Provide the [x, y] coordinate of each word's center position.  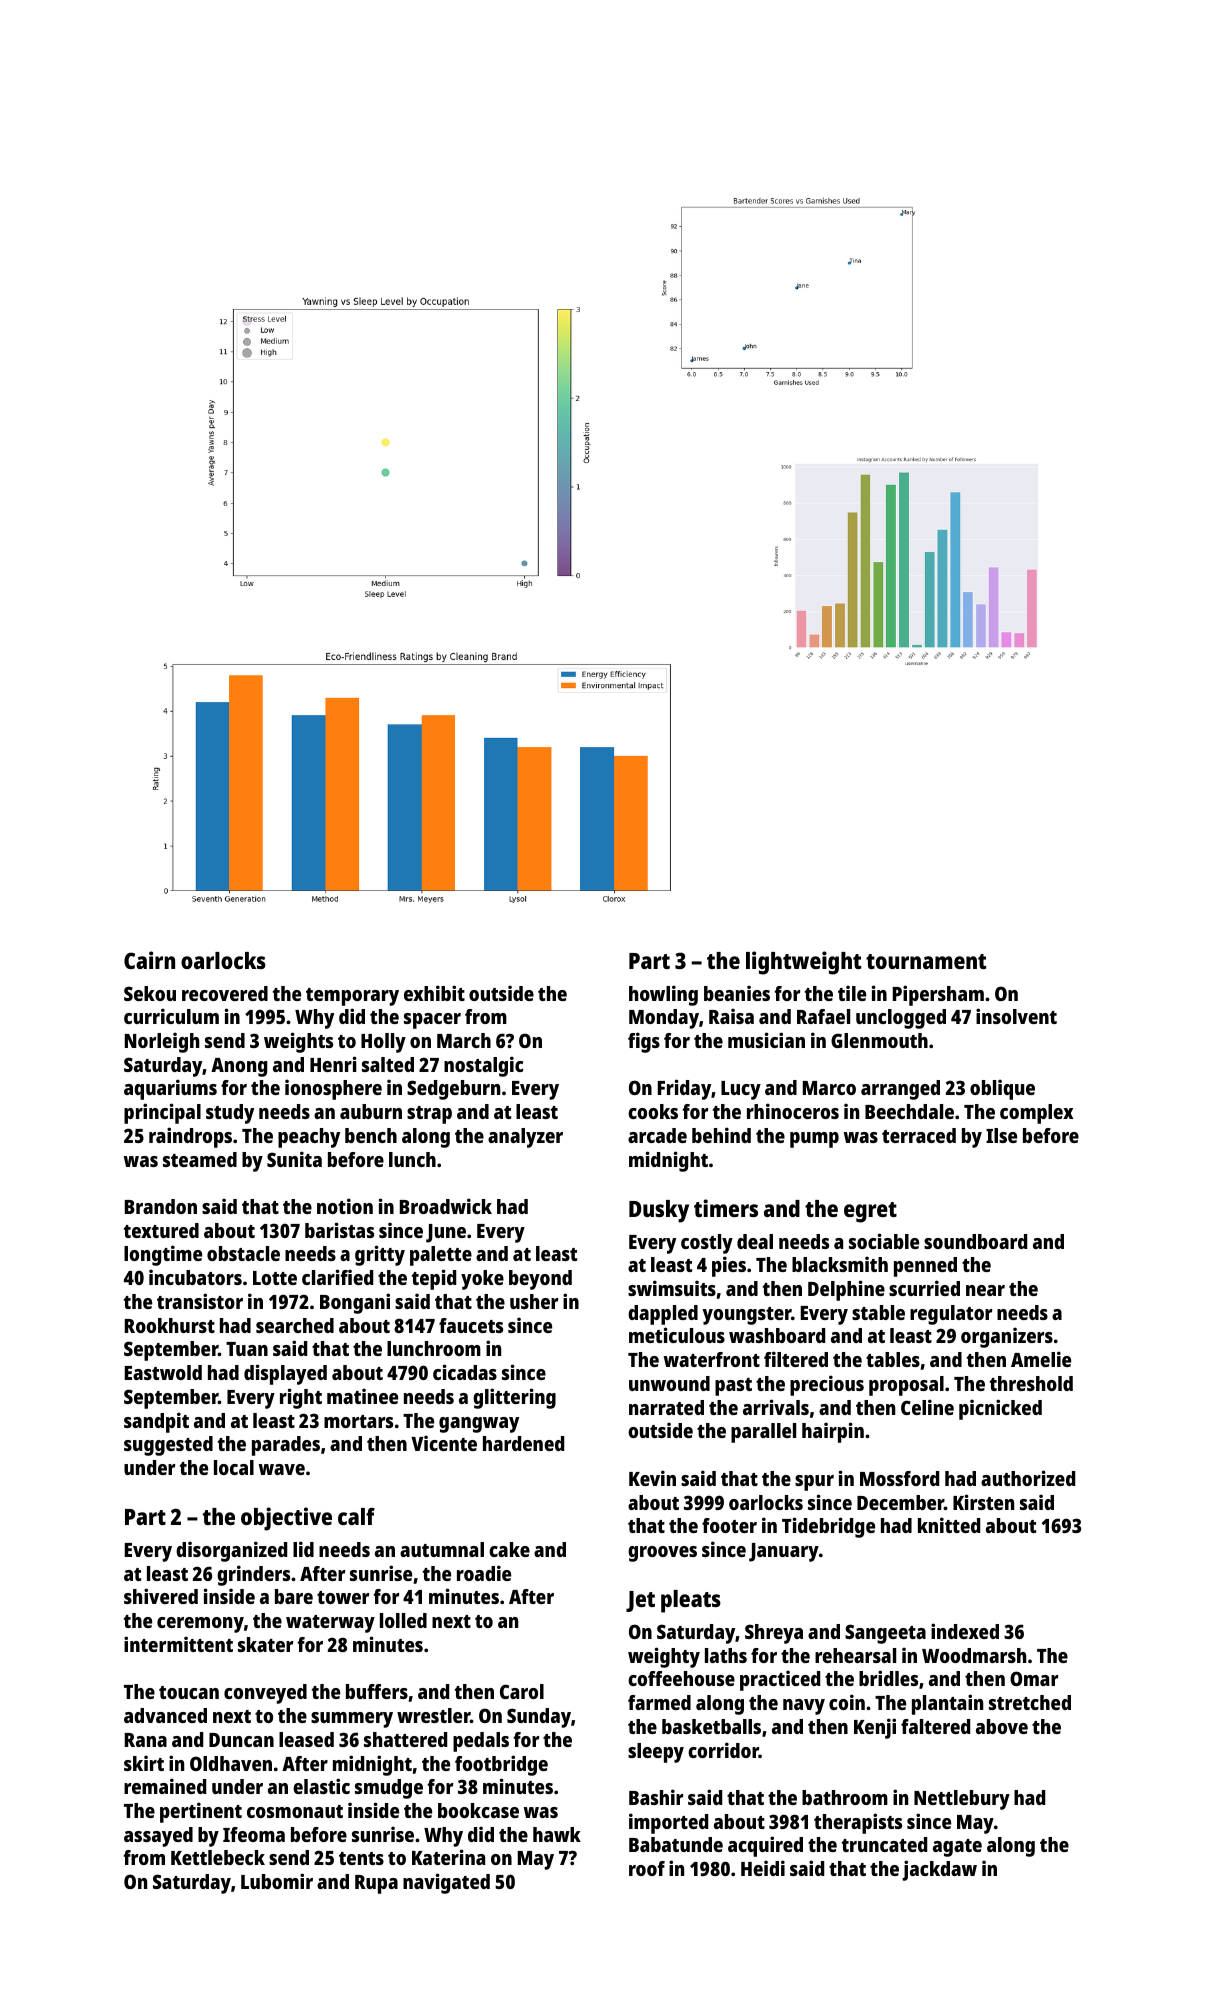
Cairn [149, 960]
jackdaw [939, 1870]
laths [726, 1655]
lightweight [803, 963]
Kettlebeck [218, 1857]
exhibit [434, 993]
